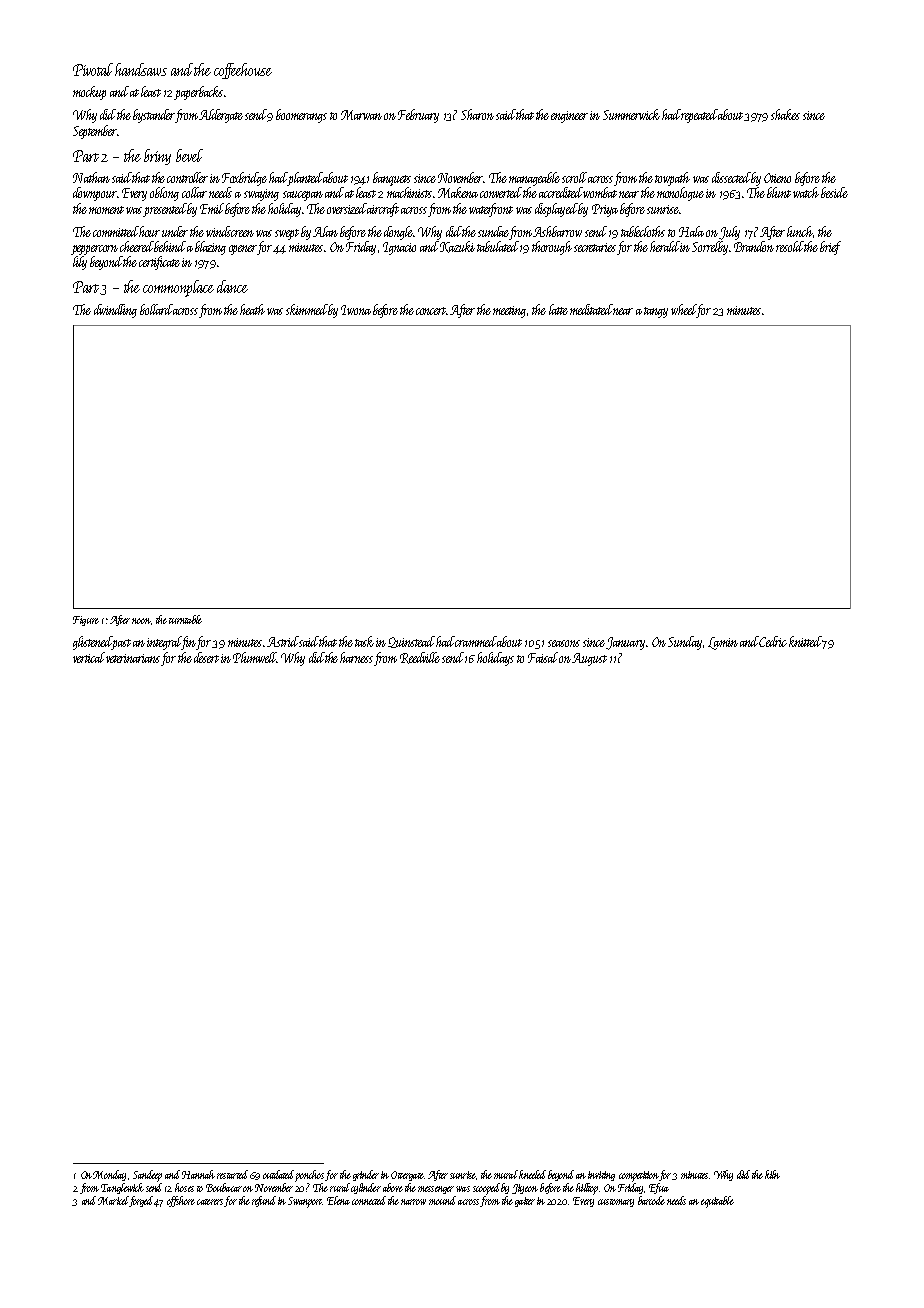 The height and width of the document is (1308, 924). Describe the element at coordinates (506, 1174) in the document. I see `mural` at that location.
